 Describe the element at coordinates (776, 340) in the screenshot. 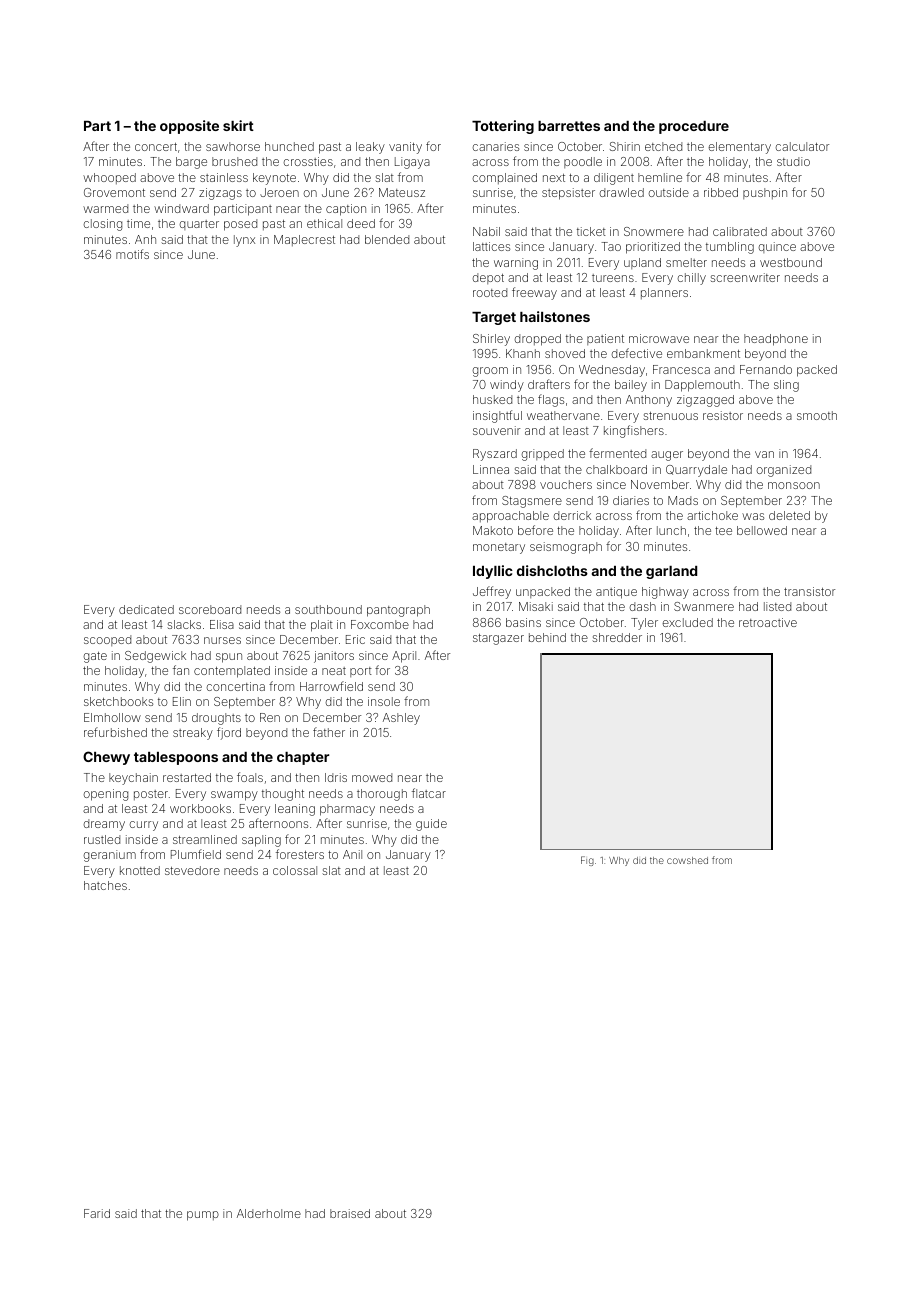

I see `headphone` at that location.
